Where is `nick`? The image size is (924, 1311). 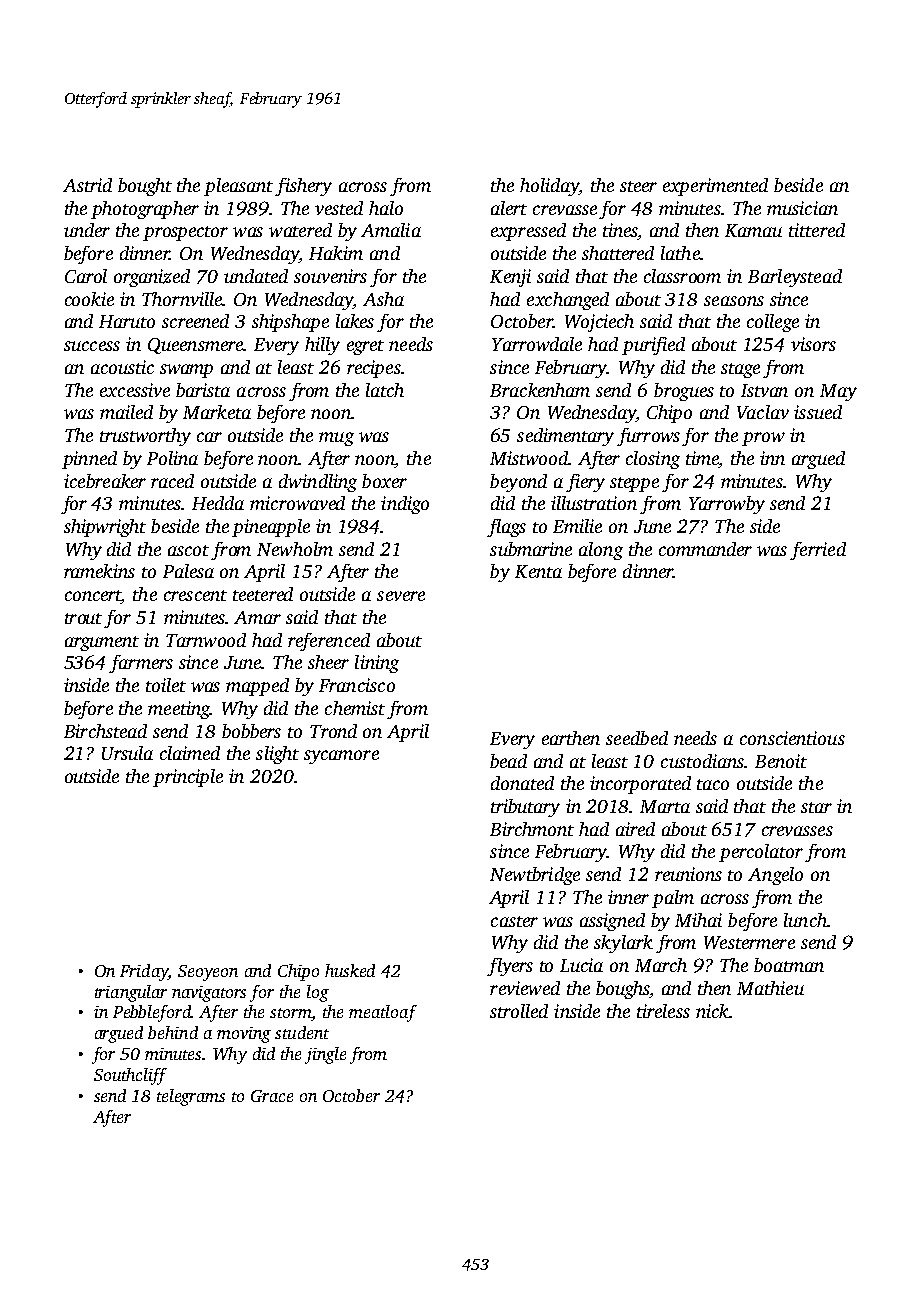 nick is located at coordinates (712, 1011).
